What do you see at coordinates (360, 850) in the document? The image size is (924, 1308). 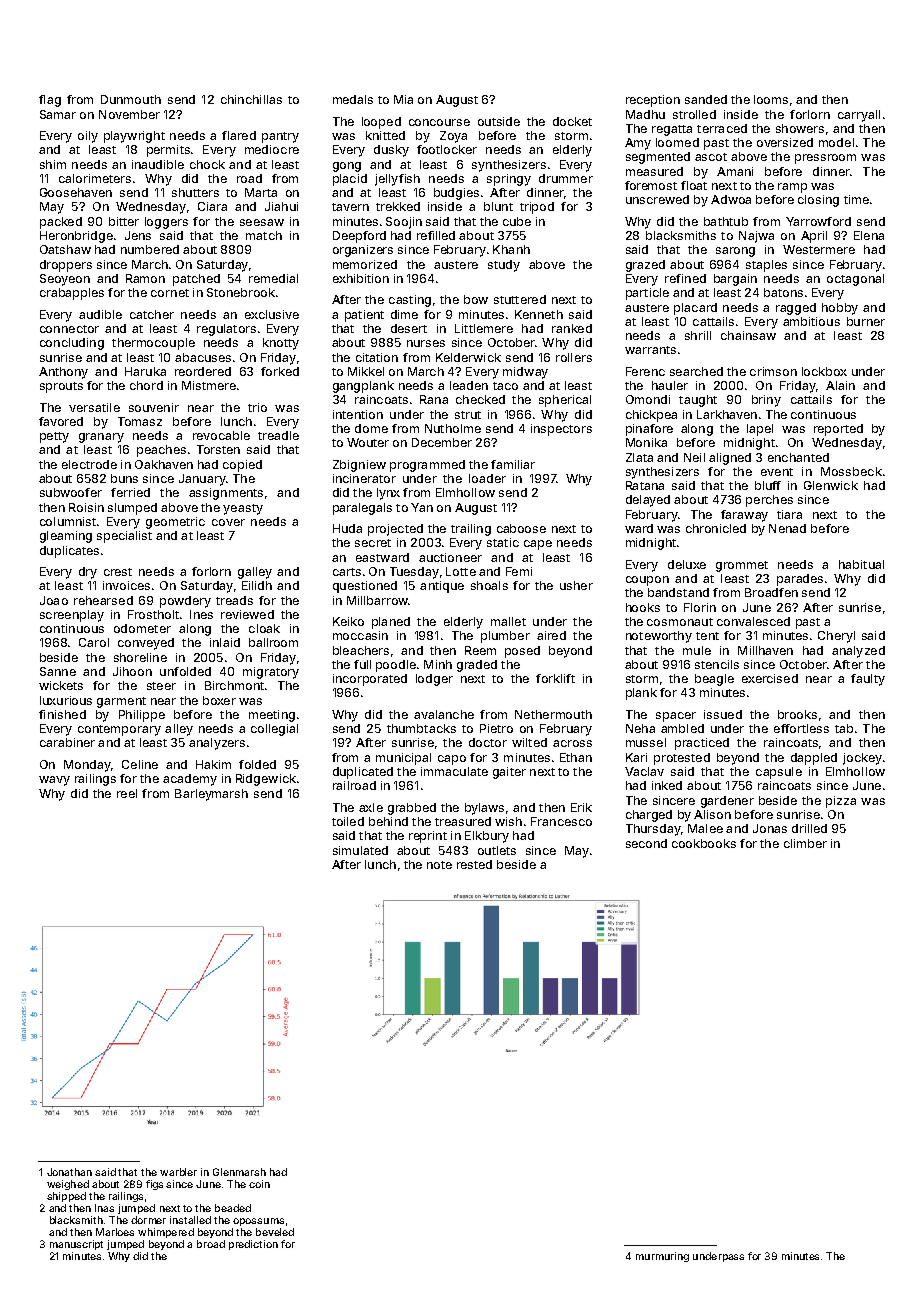 I see `simulated` at bounding box center [360, 850].
